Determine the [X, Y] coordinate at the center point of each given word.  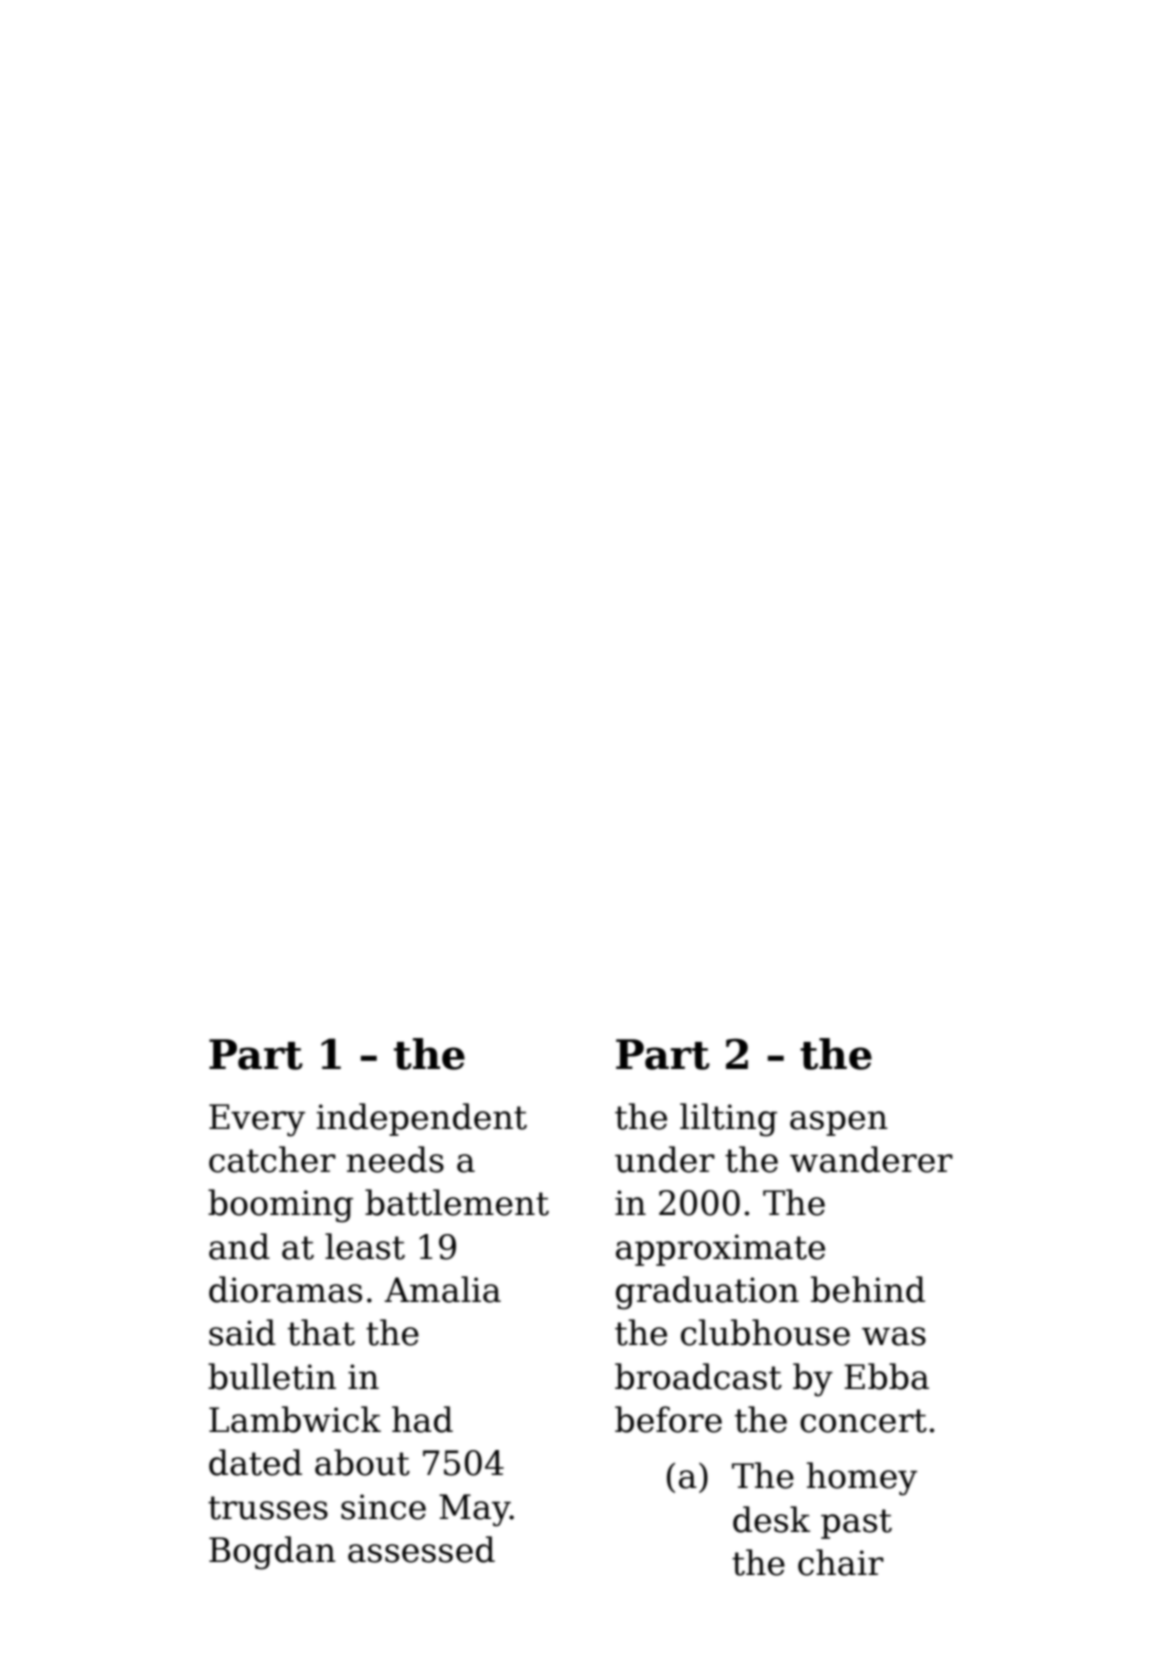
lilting [728, 1120]
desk [771, 1519]
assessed [421, 1549]
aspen [839, 1123]
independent [422, 1119]
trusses [268, 1508]
